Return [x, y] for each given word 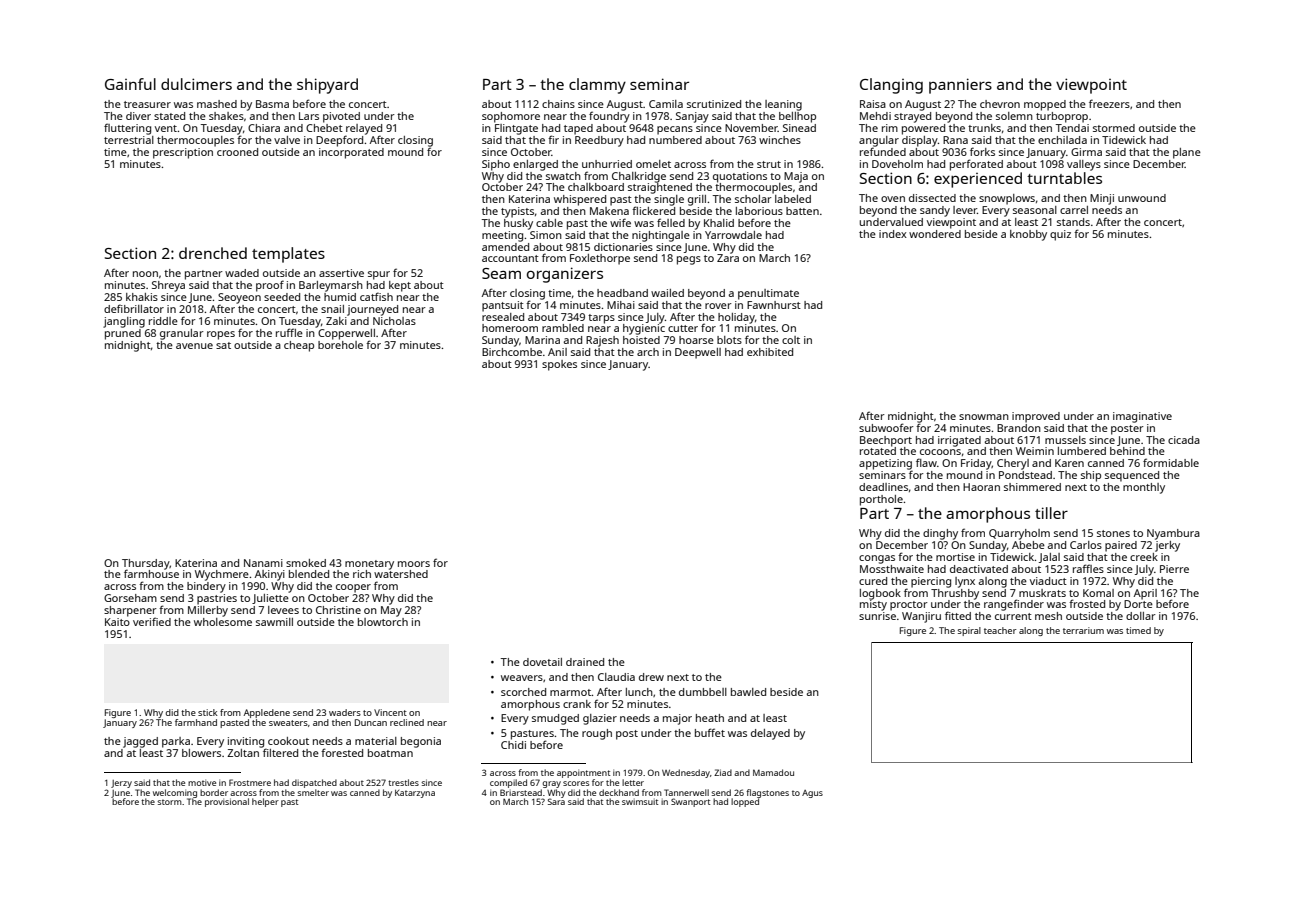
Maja [796, 177]
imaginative [1142, 417]
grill [697, 200]
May [391, 611]
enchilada [1062, 140]
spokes [559, 365]
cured [873, 581]
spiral [969, 631]
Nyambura [1173, 534]
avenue [194, 346]
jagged [140, 742]
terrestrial [129, 140]
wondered [935, 234]
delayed [770, 734]
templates [288, 255]
